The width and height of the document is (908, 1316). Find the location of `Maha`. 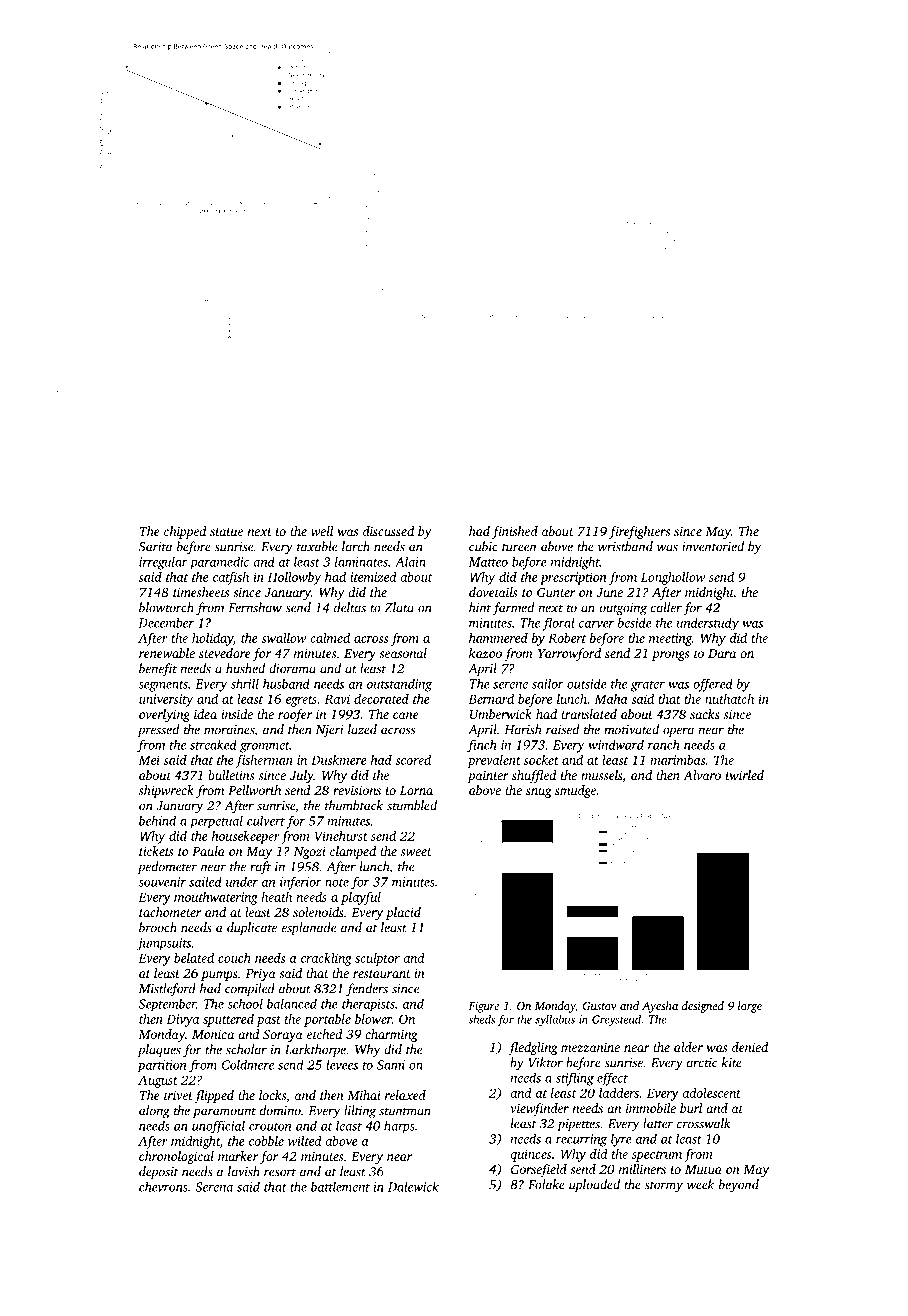

Maha is located at coordinates (610, 699).
